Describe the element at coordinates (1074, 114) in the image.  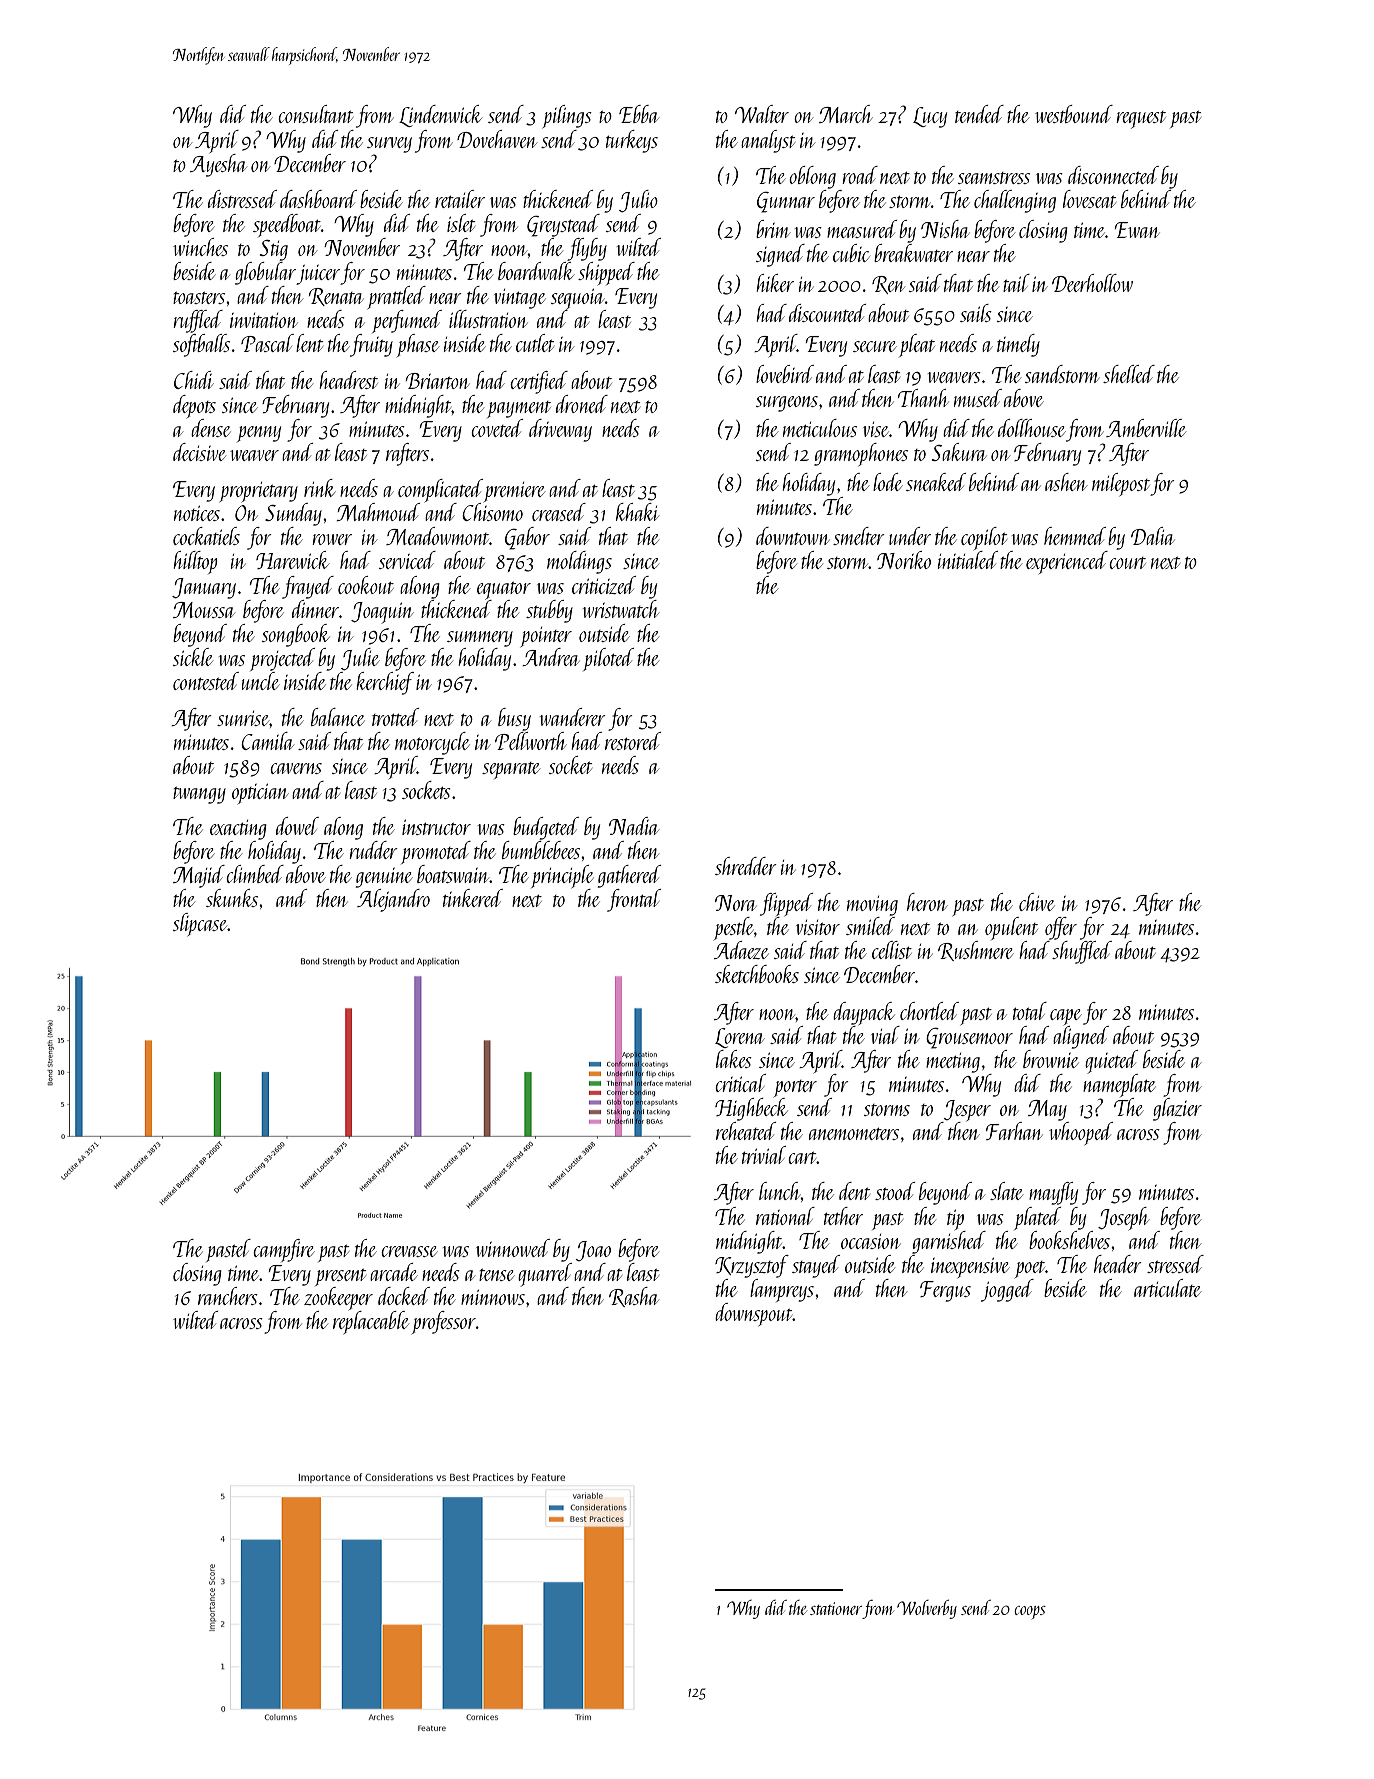
I see `westbound` at that location.
